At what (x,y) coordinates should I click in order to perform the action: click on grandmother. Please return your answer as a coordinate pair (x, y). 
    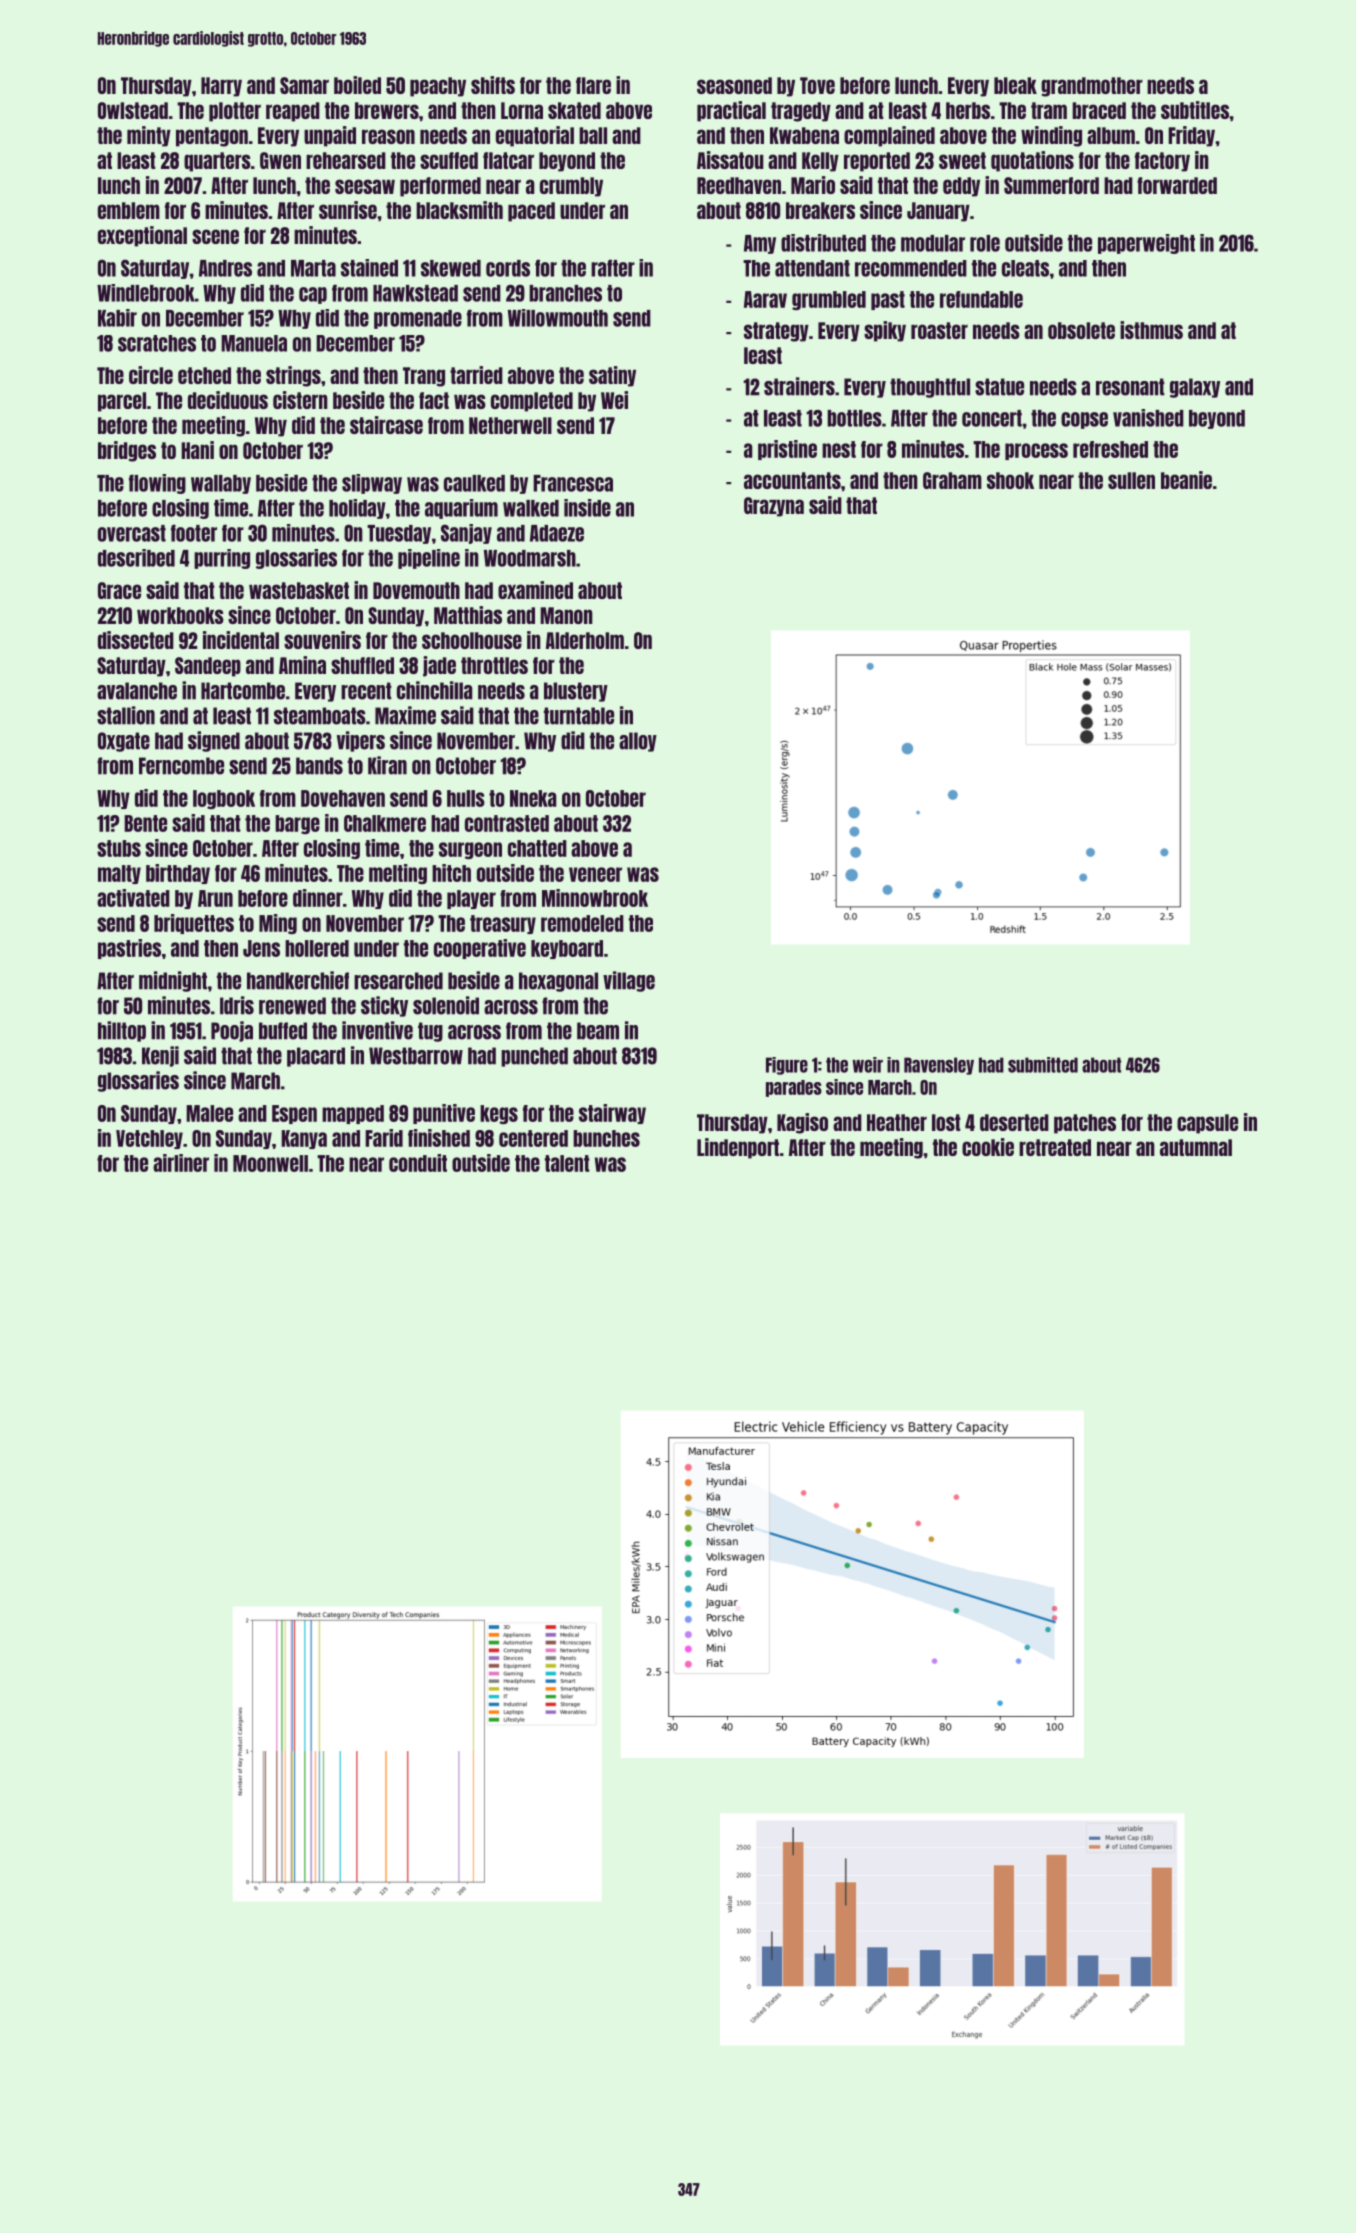
    Looking at the image, I should click on (1092, 87).
